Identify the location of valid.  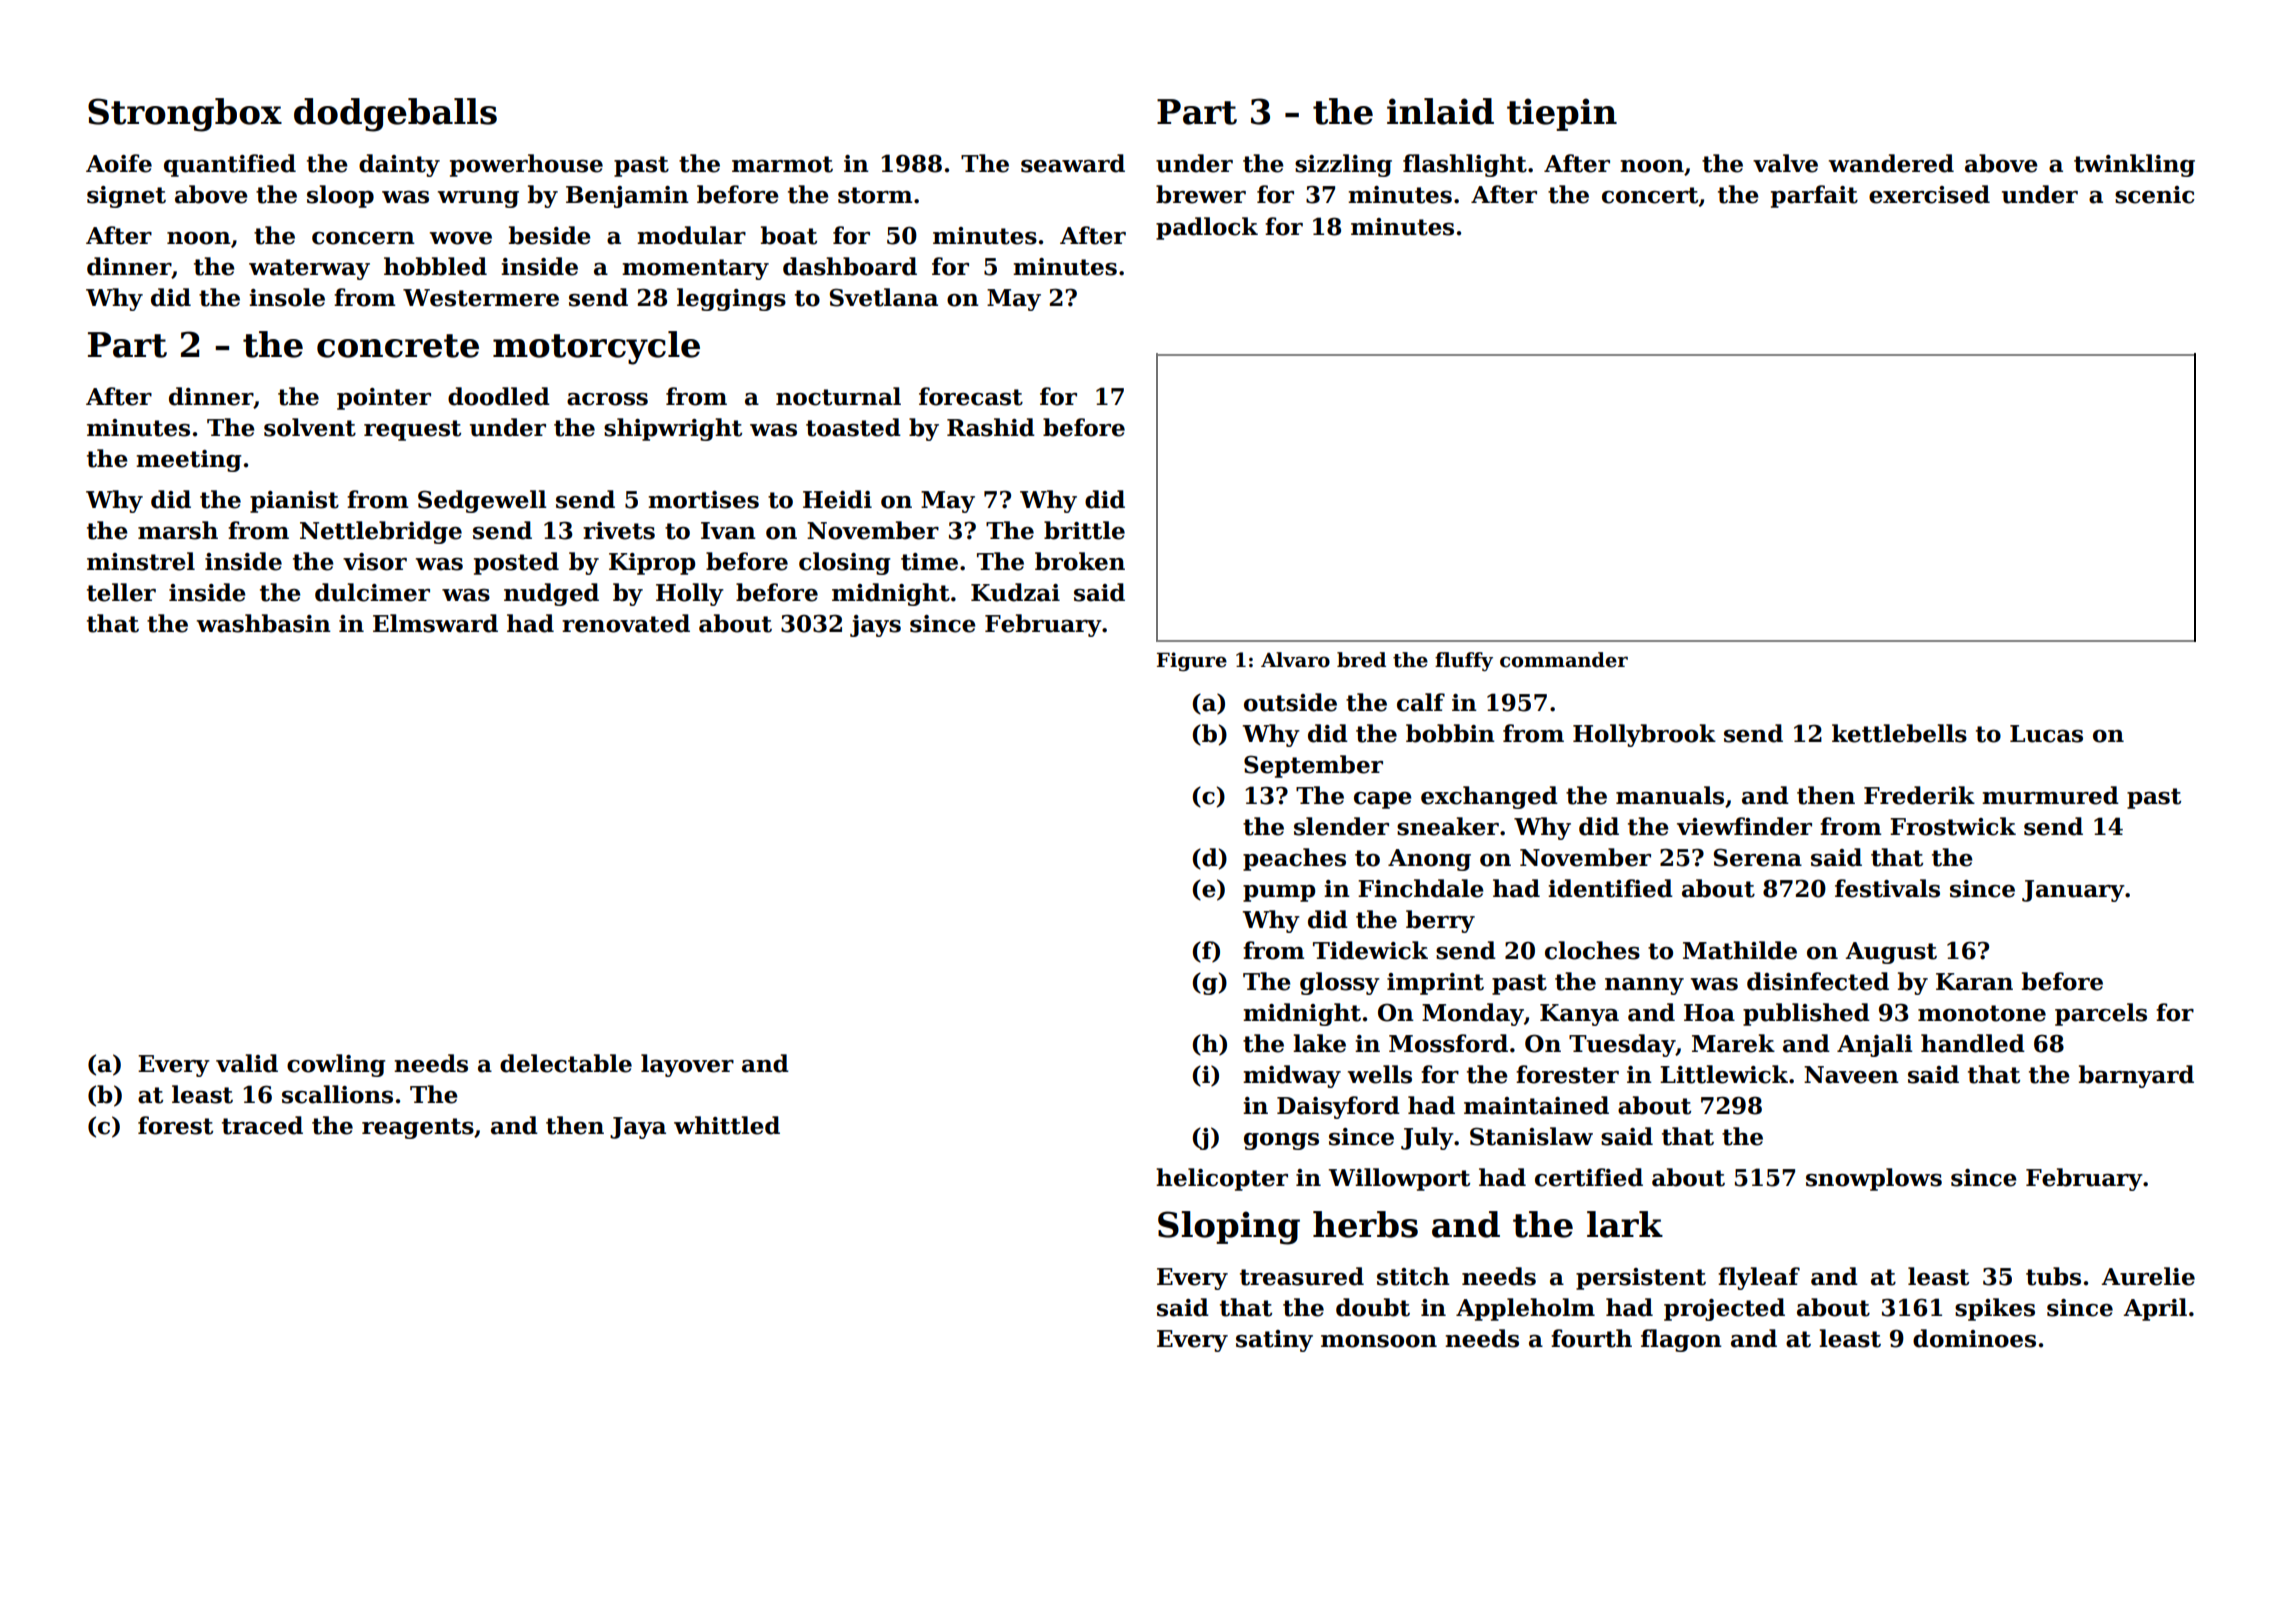
(247, 1063).
